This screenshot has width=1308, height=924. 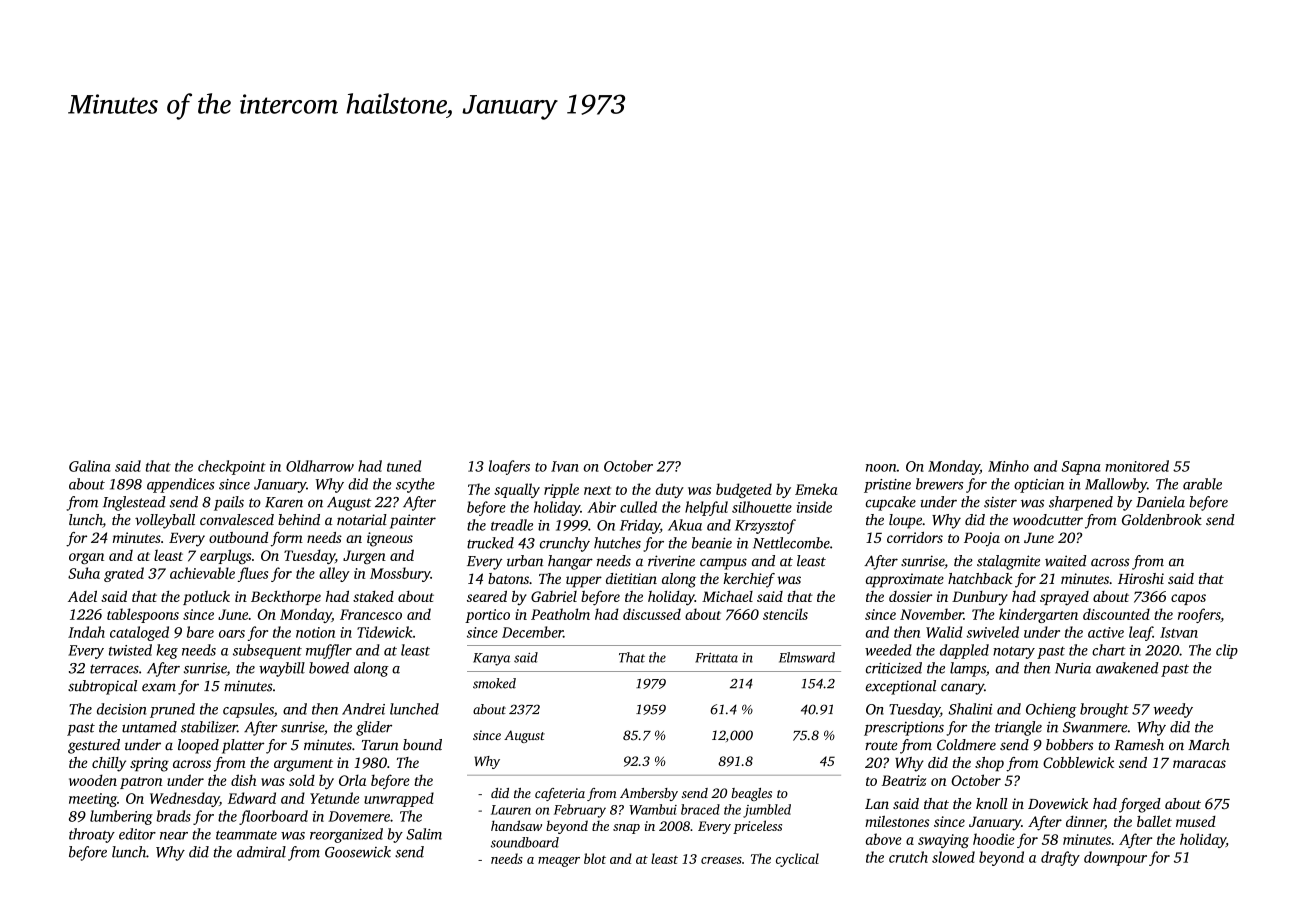 I want to click on Ivan, so click(x=565, y=466).
